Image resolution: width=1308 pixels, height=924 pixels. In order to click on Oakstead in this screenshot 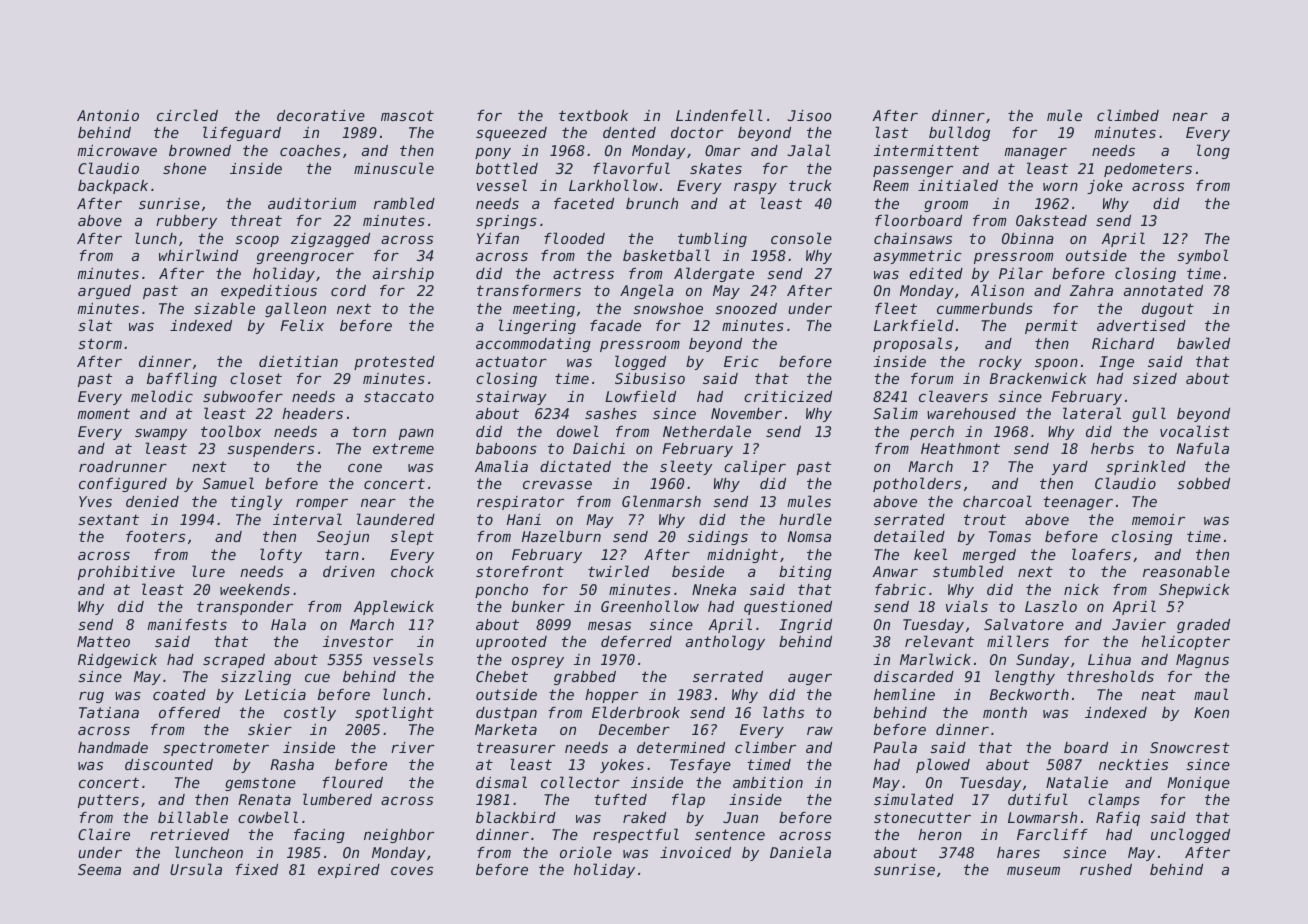, I will do `click(1051, 220)`.
